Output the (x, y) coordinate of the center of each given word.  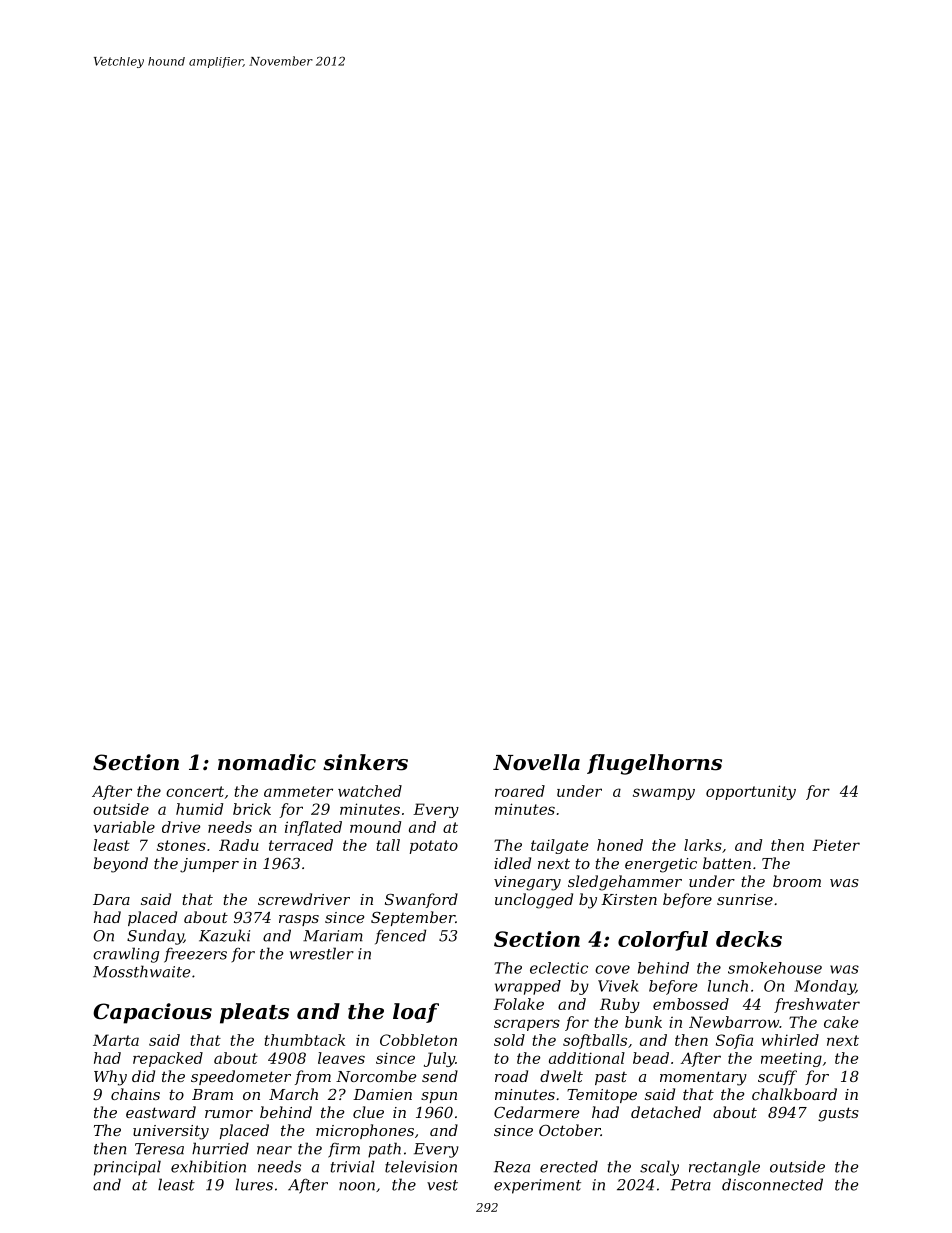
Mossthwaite (141, 971)
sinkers (365, 762)
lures (254, 1184)
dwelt (561, 1076)
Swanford (421, 900)
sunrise (745, 899)
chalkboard (794, 1094)
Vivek (618, 986)
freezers (195, 955)
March (293, 1094)
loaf (416, 1013)
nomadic (267, 762)
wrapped (528, 987)
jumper (209, 865)
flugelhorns (654, 764)
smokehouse (775, 968)
